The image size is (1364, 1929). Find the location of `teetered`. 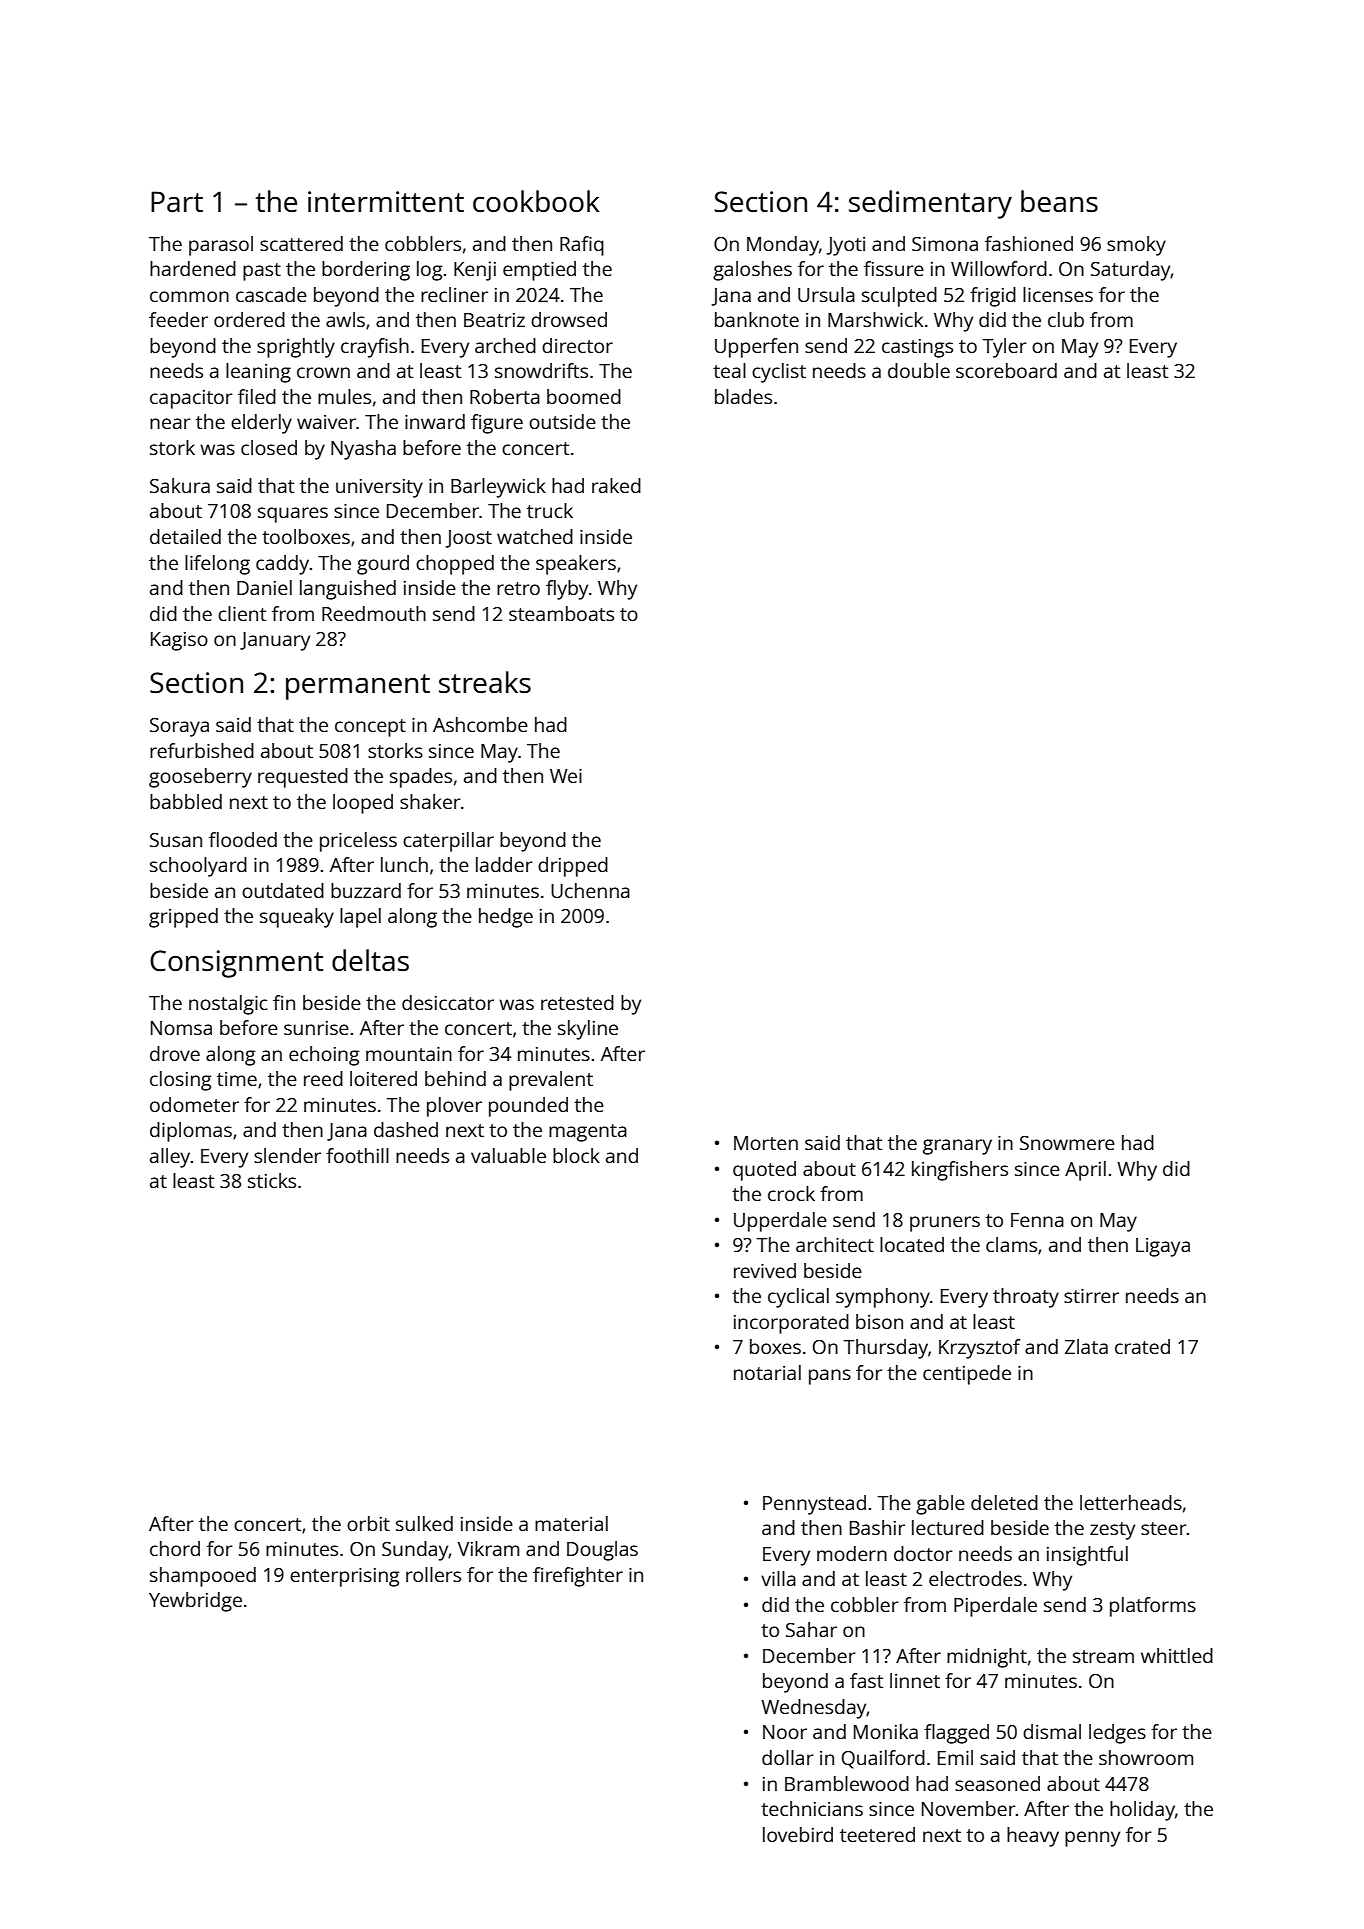

teetered is located at coordinates (877, 1834).
